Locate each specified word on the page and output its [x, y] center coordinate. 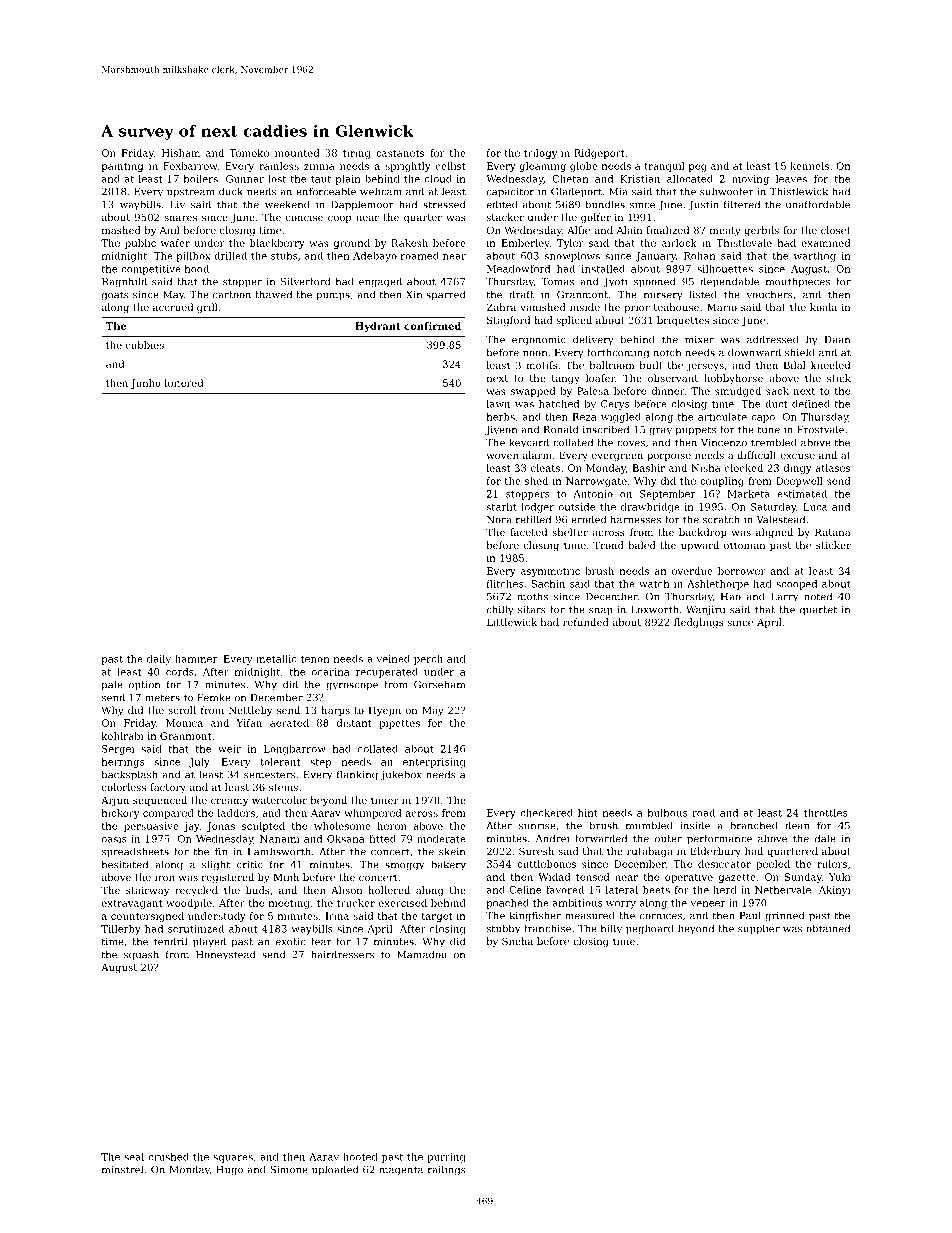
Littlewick [512, 622]
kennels [809, 166]
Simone [289, 1170]
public [140, 244]
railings [447, 1170]
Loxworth [654, 609]
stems [283, 787]
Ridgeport [599, 154]
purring [446, 1158]
